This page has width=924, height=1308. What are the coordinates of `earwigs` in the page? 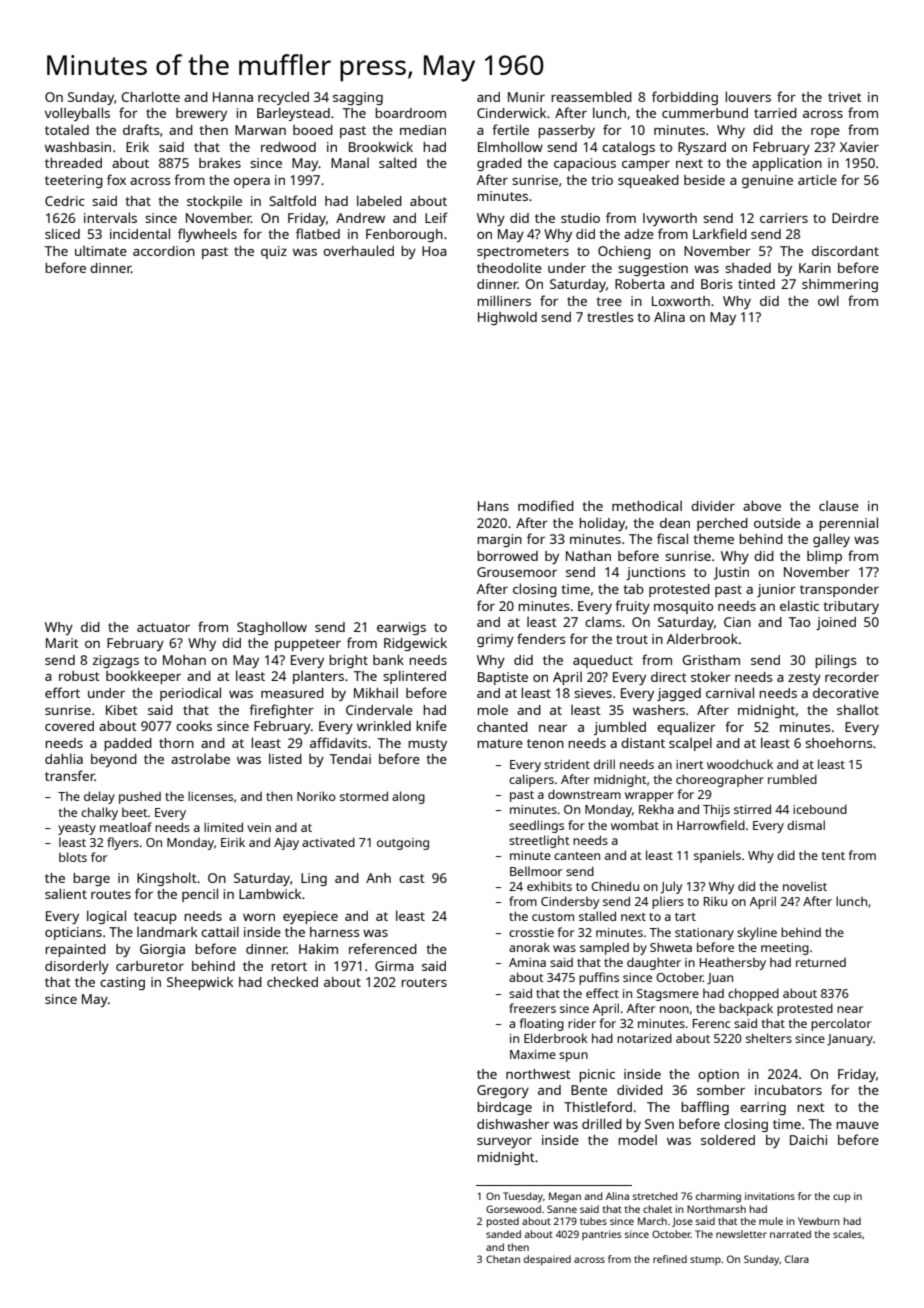 It's located at (401, 628).
